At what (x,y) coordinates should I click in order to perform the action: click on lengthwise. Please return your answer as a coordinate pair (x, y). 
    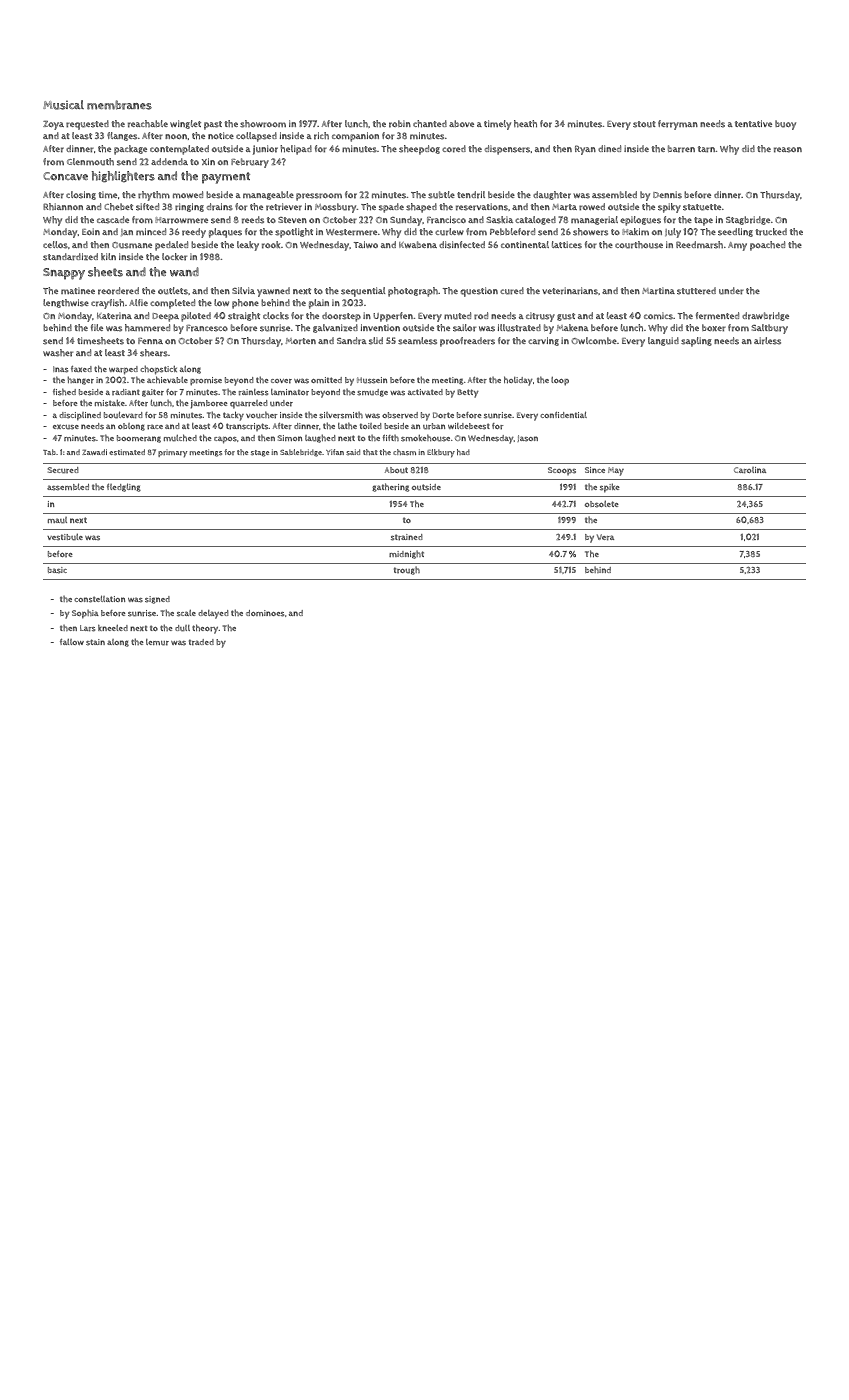
    Looking at the image, I should click on (66, 303).
